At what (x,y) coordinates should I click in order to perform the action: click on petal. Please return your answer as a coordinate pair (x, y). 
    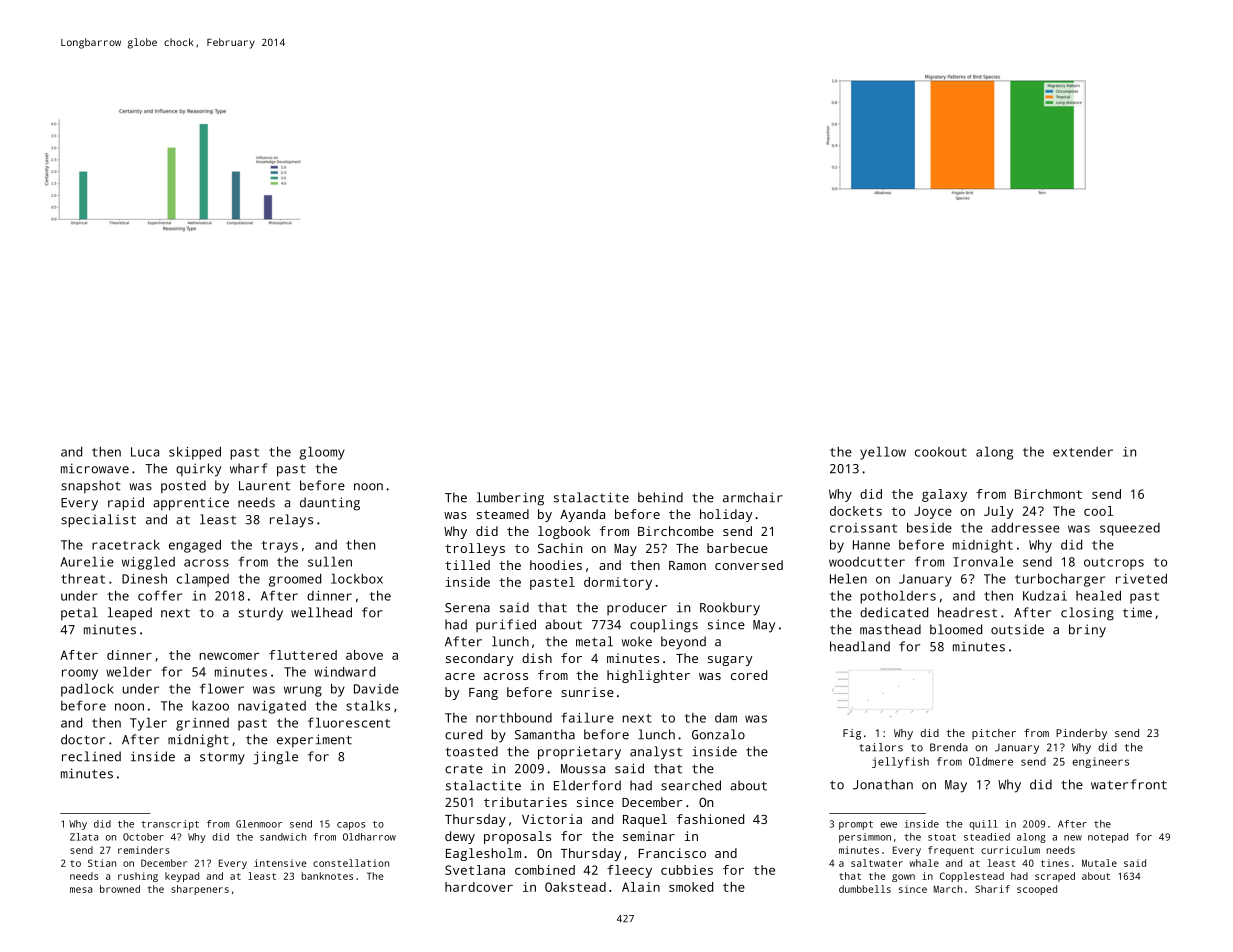
    Looking at the image, I should click on (79, 614).
